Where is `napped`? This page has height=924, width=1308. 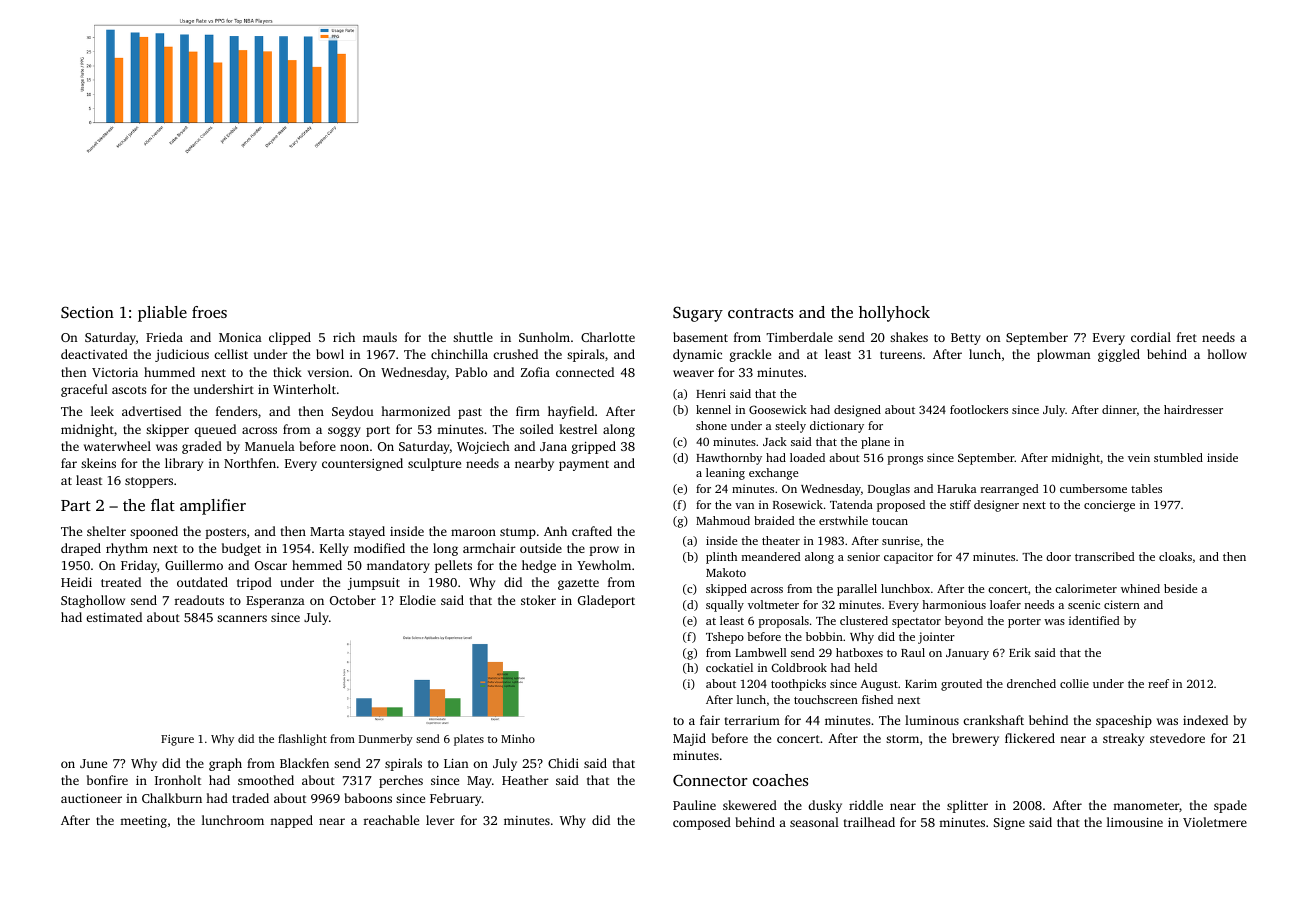
napped is located at coordinates (291, 821).
